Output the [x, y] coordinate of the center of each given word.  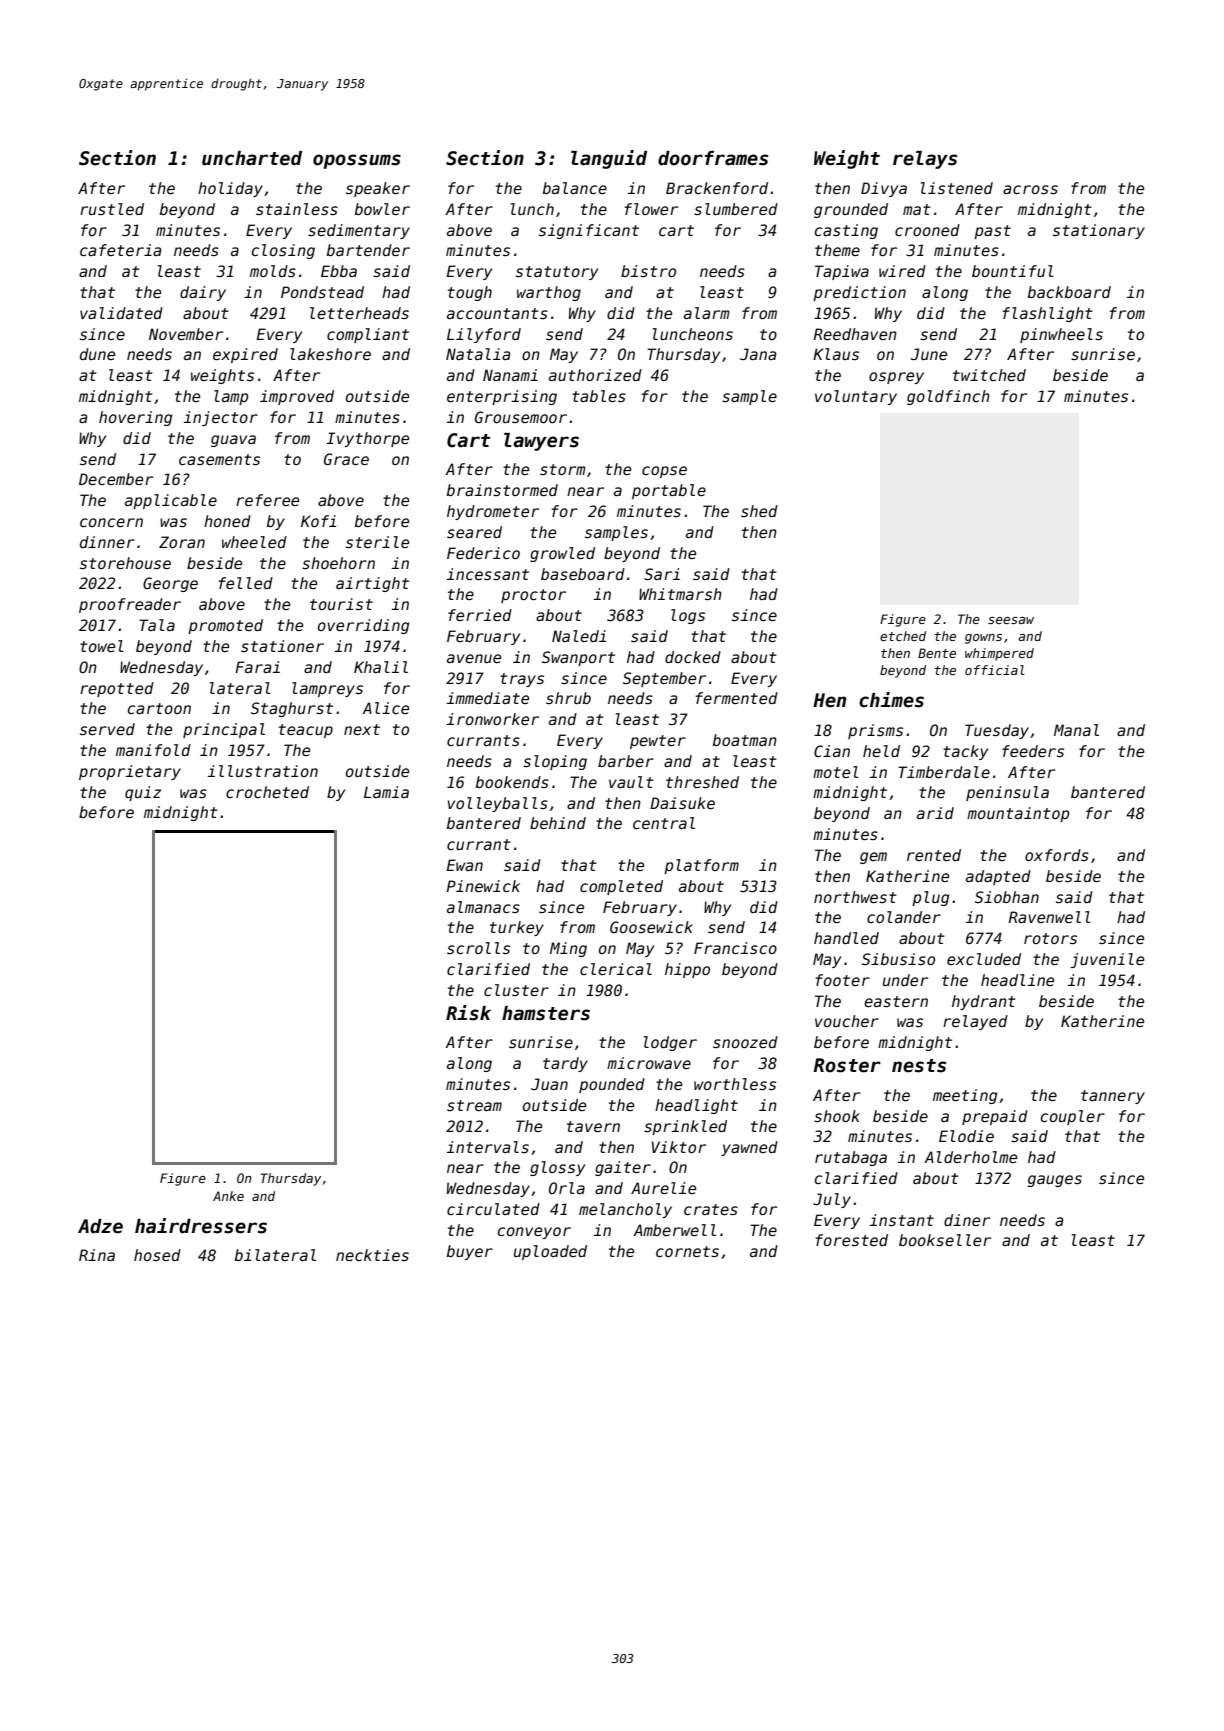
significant [589, 231]
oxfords [1057, 855]
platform [701, 866]
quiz [143, 793]
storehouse [125, 563]
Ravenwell [1050, 917]
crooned [927, 230]
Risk [468, 1013]
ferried [480, 615]
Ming [568, 949]
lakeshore [330, 354]
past [992, 232]
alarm [707, 313]
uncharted [252, 158]
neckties [372, 1255]
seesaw [1011, 620]
